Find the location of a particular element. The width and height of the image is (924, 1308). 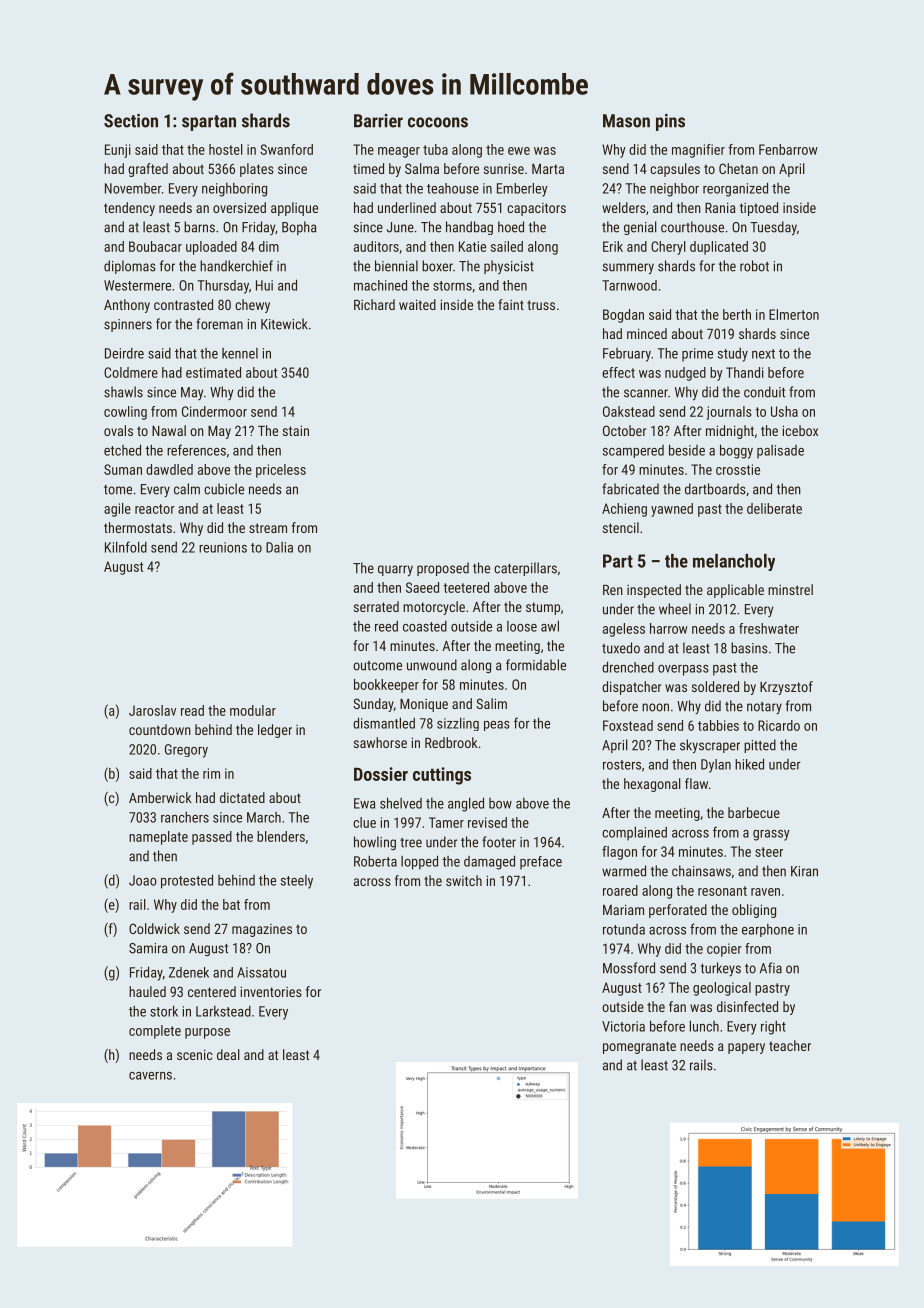

Jaroslav is located at coordinates (152, 710).
